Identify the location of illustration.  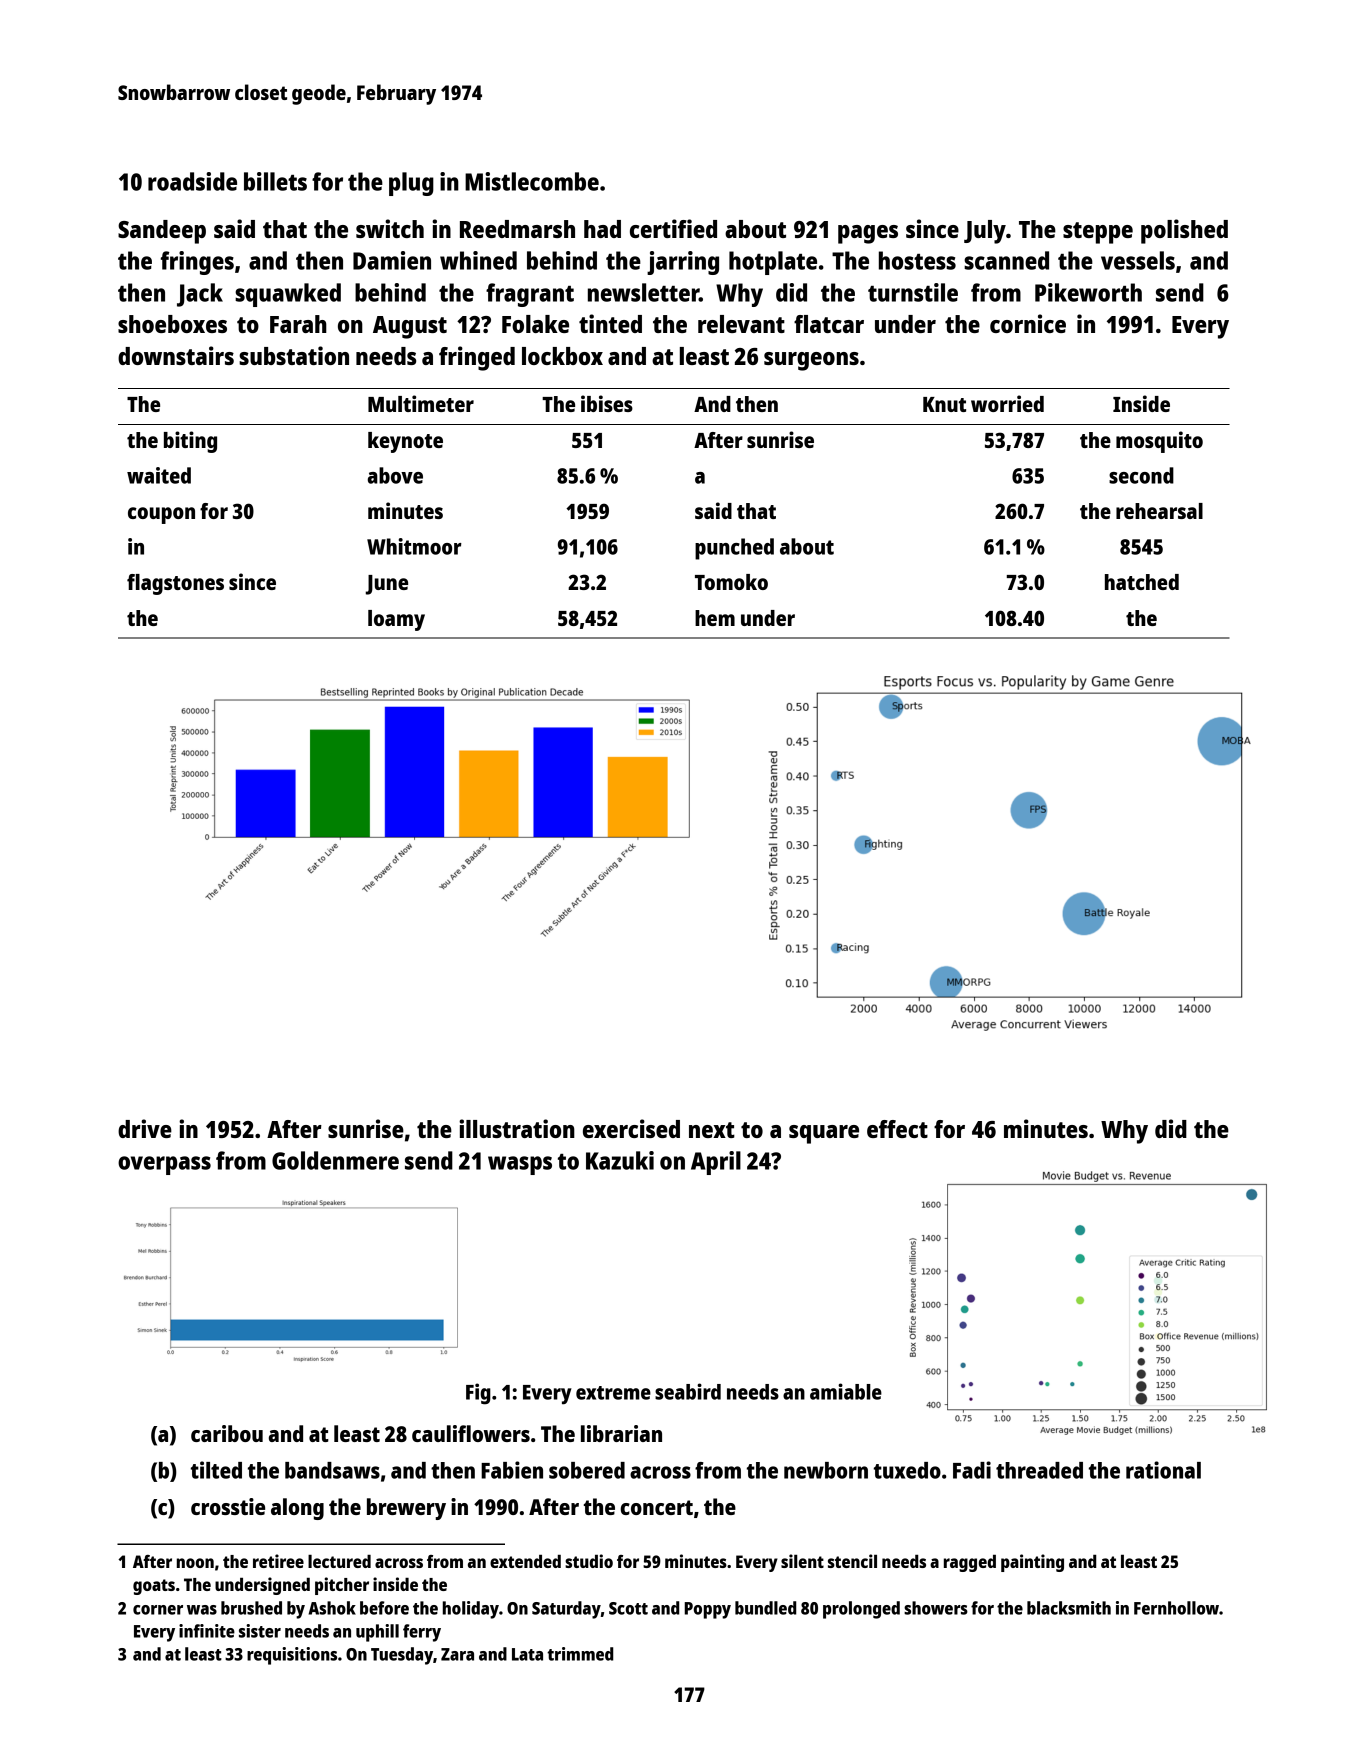
(517, 1128).
